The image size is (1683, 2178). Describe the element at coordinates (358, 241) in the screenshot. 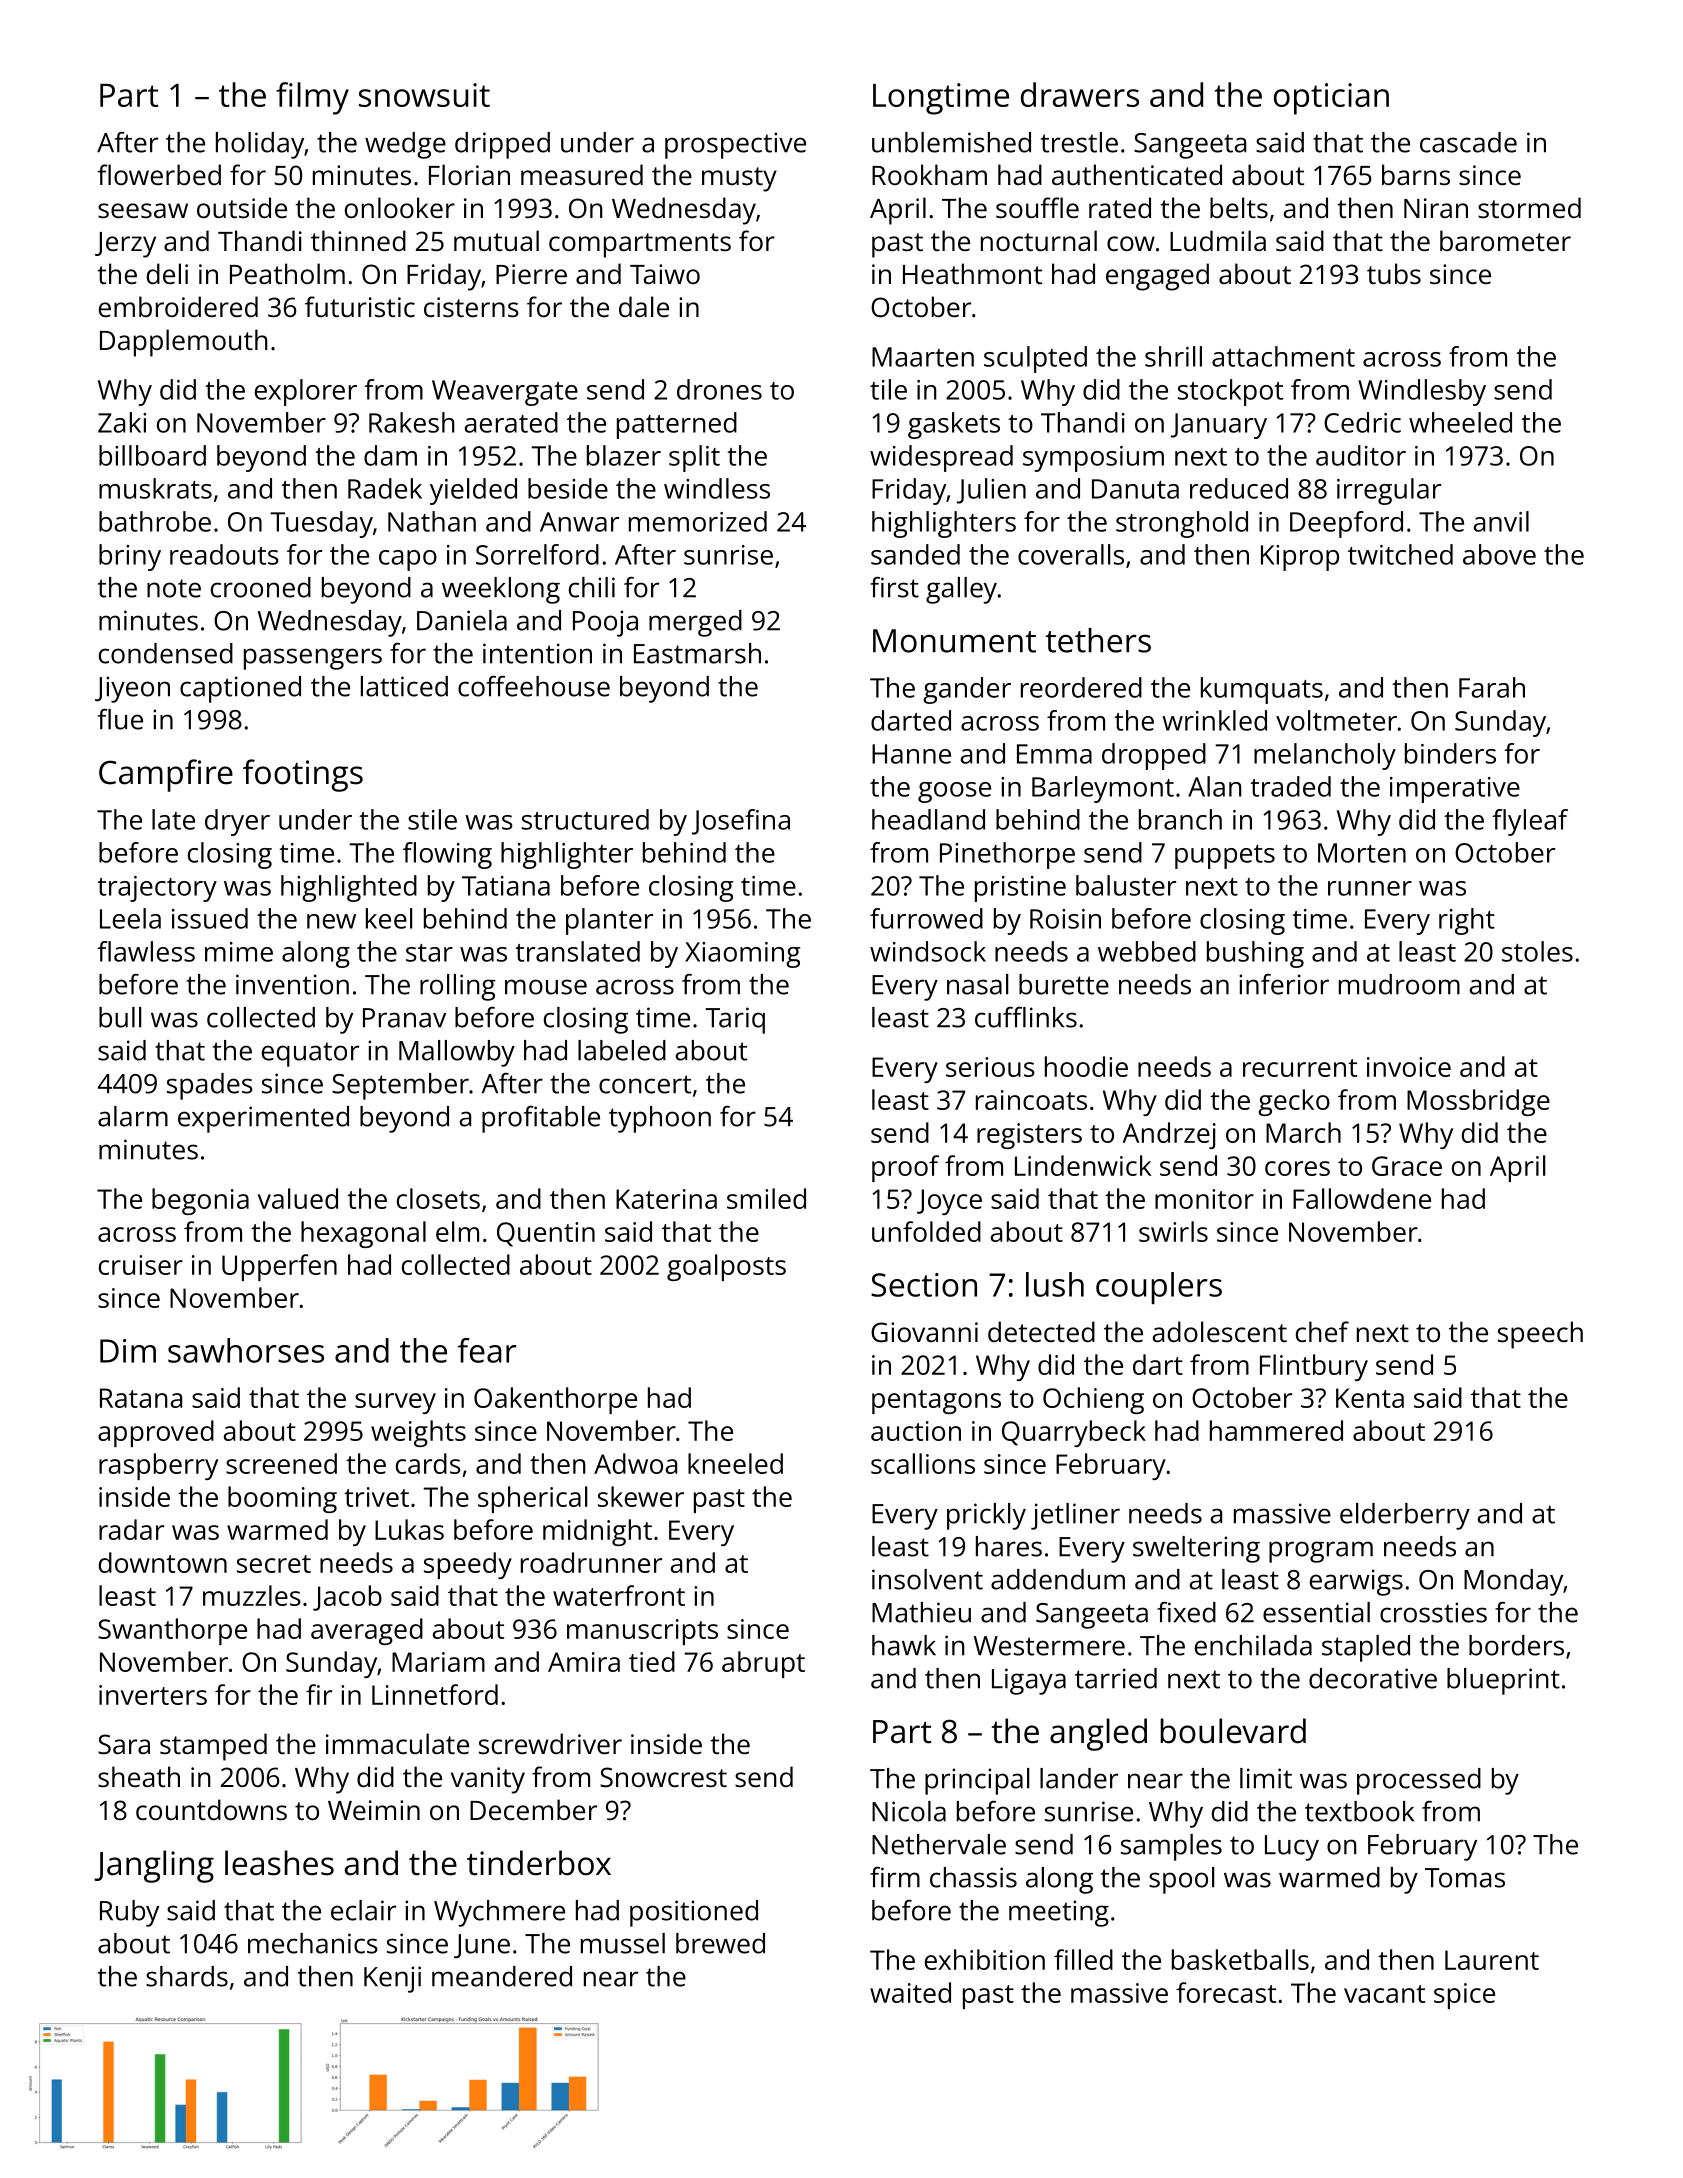

I see `thinned` at that location.
